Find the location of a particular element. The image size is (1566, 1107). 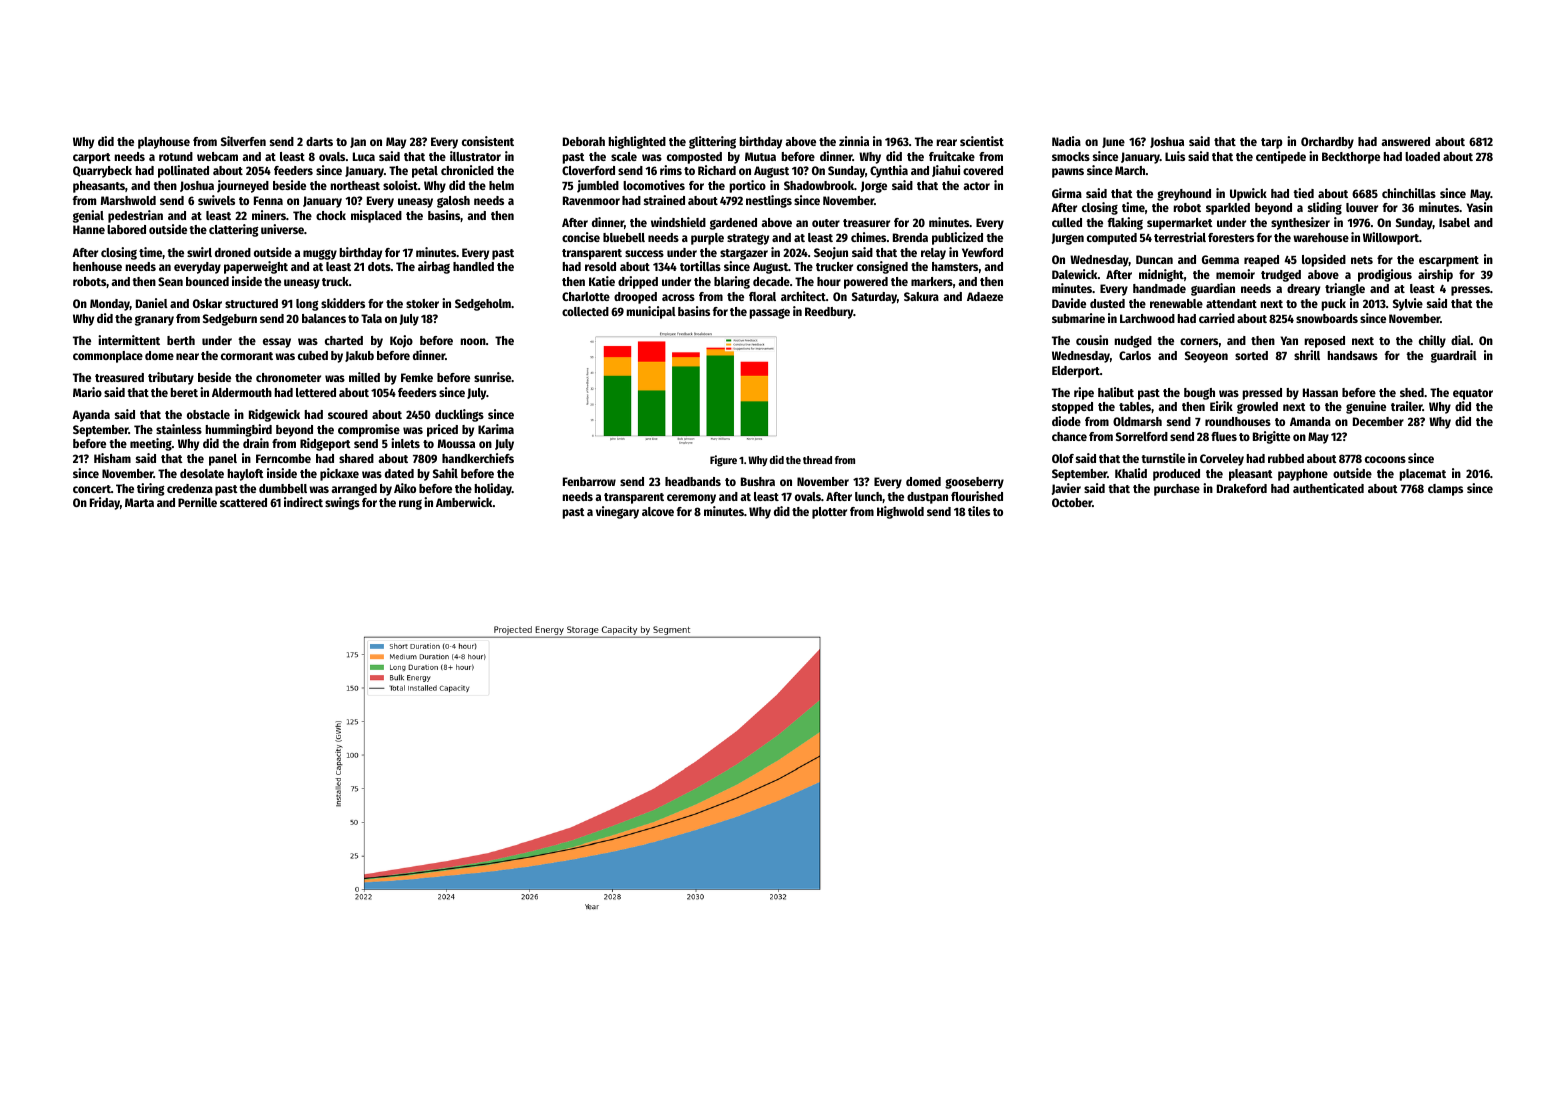

Katie is located at coordinates (602, 281).
